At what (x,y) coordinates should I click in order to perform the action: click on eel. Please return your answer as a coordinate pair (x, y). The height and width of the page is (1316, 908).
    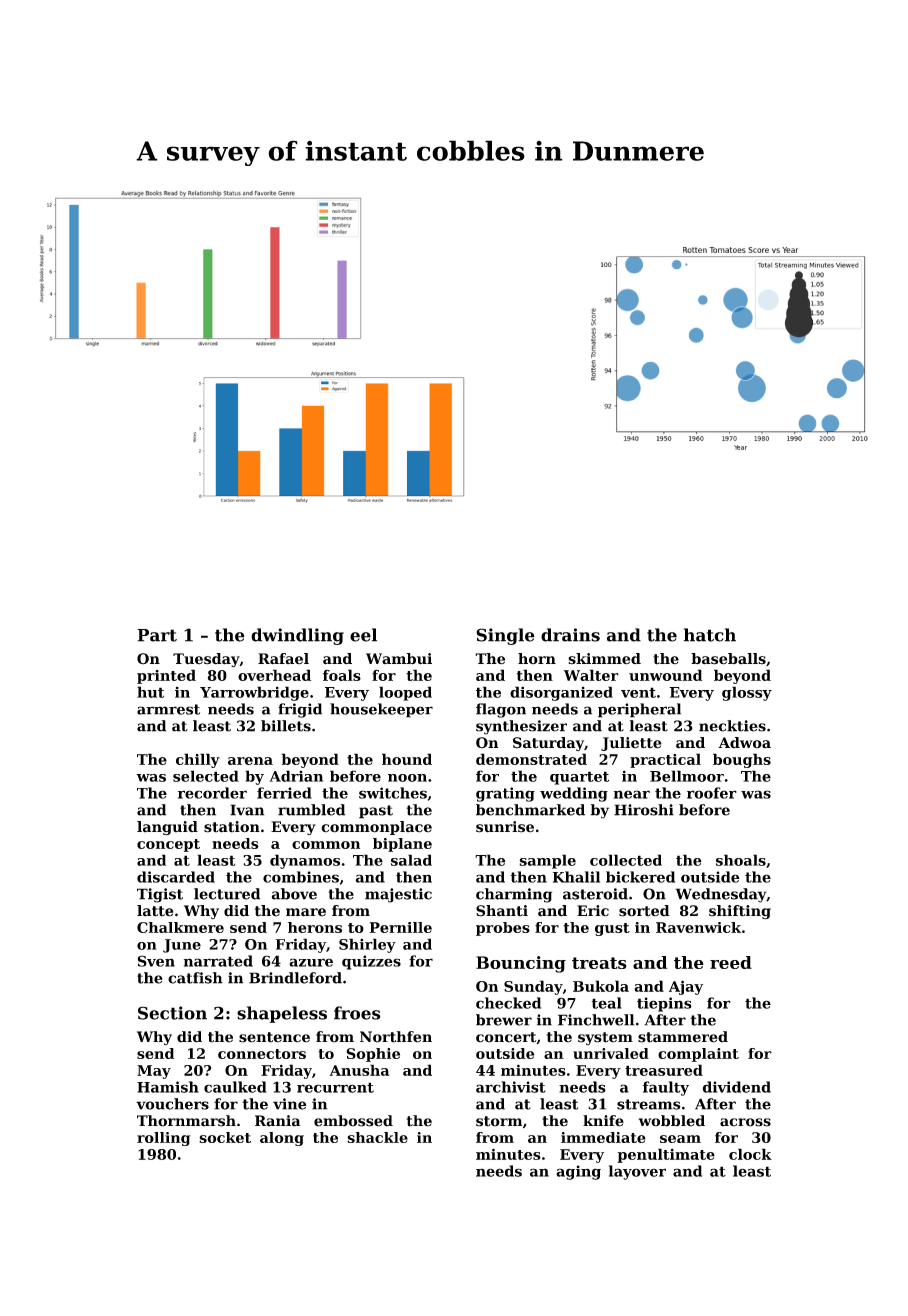
    Looking at the image, I should click on (363, 635).
